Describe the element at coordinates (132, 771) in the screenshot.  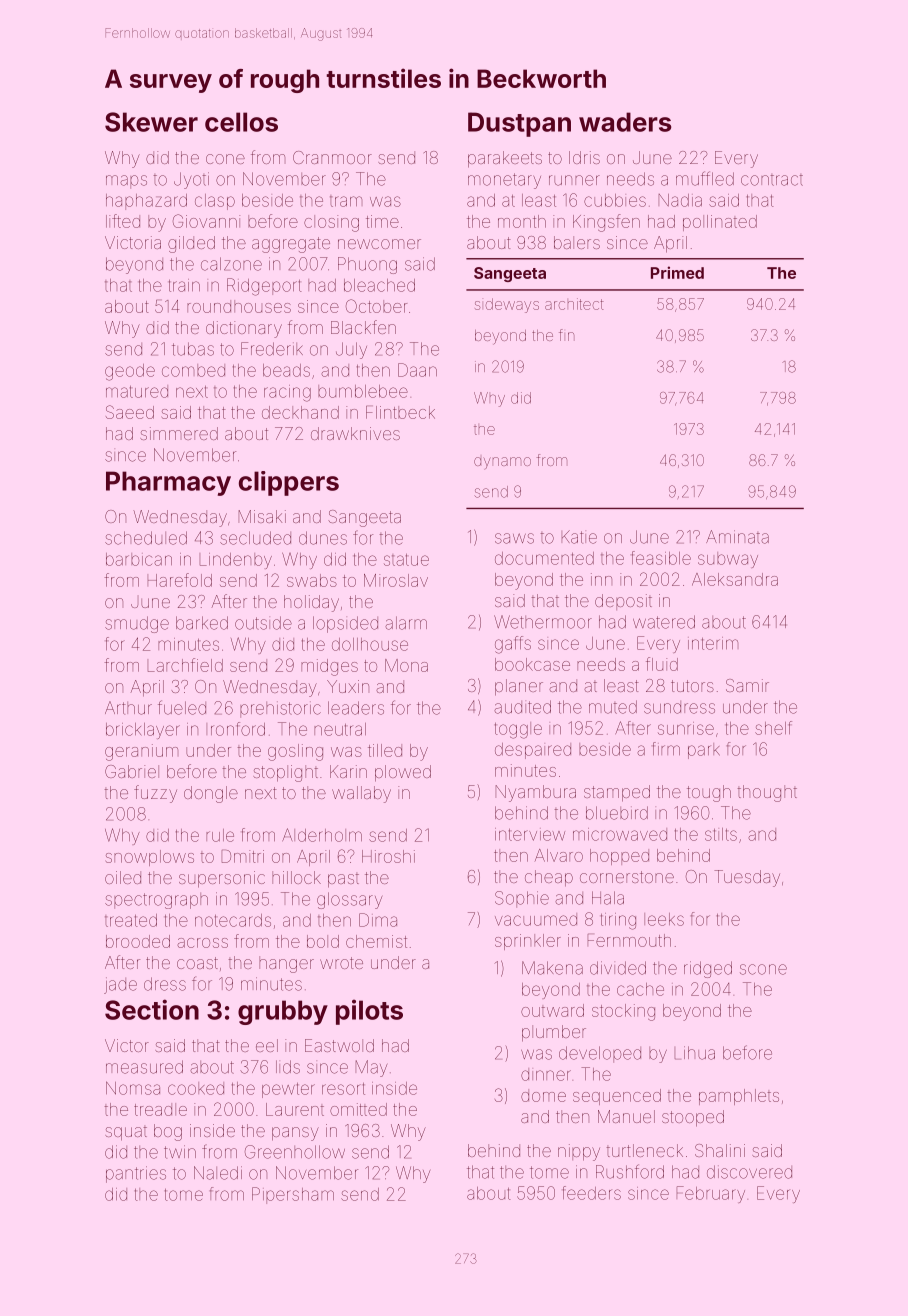
I see `Gabriel` at that location.
